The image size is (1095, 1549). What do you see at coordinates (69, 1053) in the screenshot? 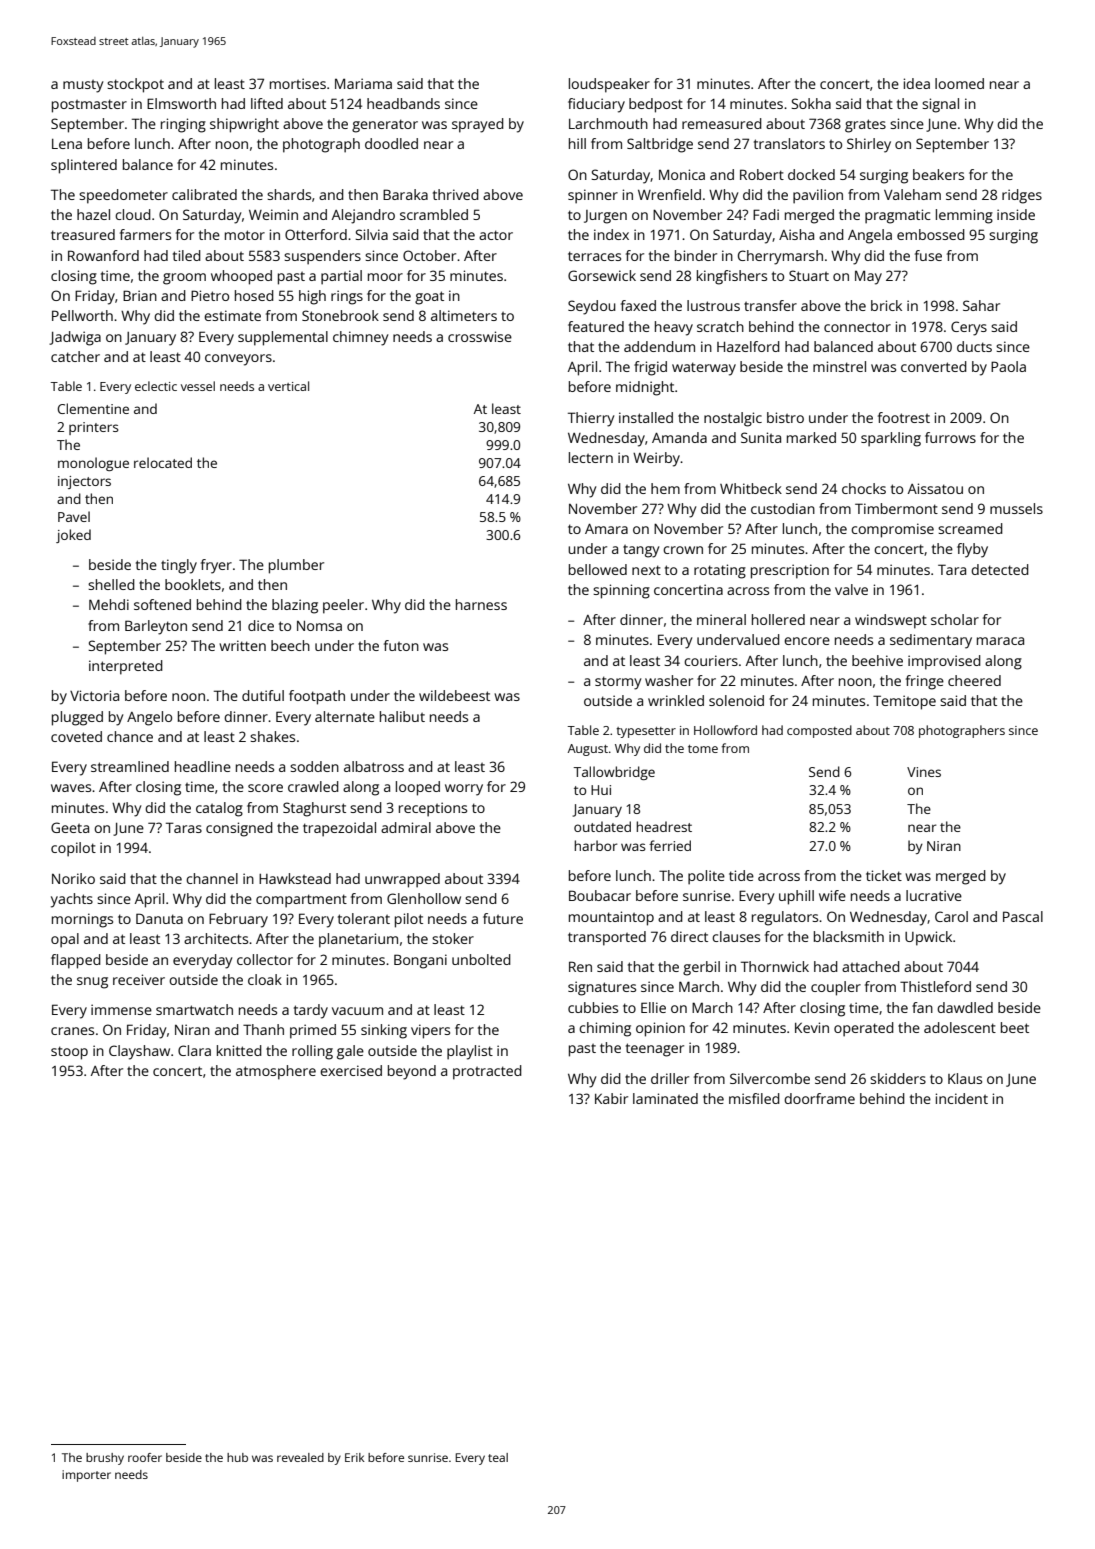
I see `stoop` at bounding box center [69, 1053].
